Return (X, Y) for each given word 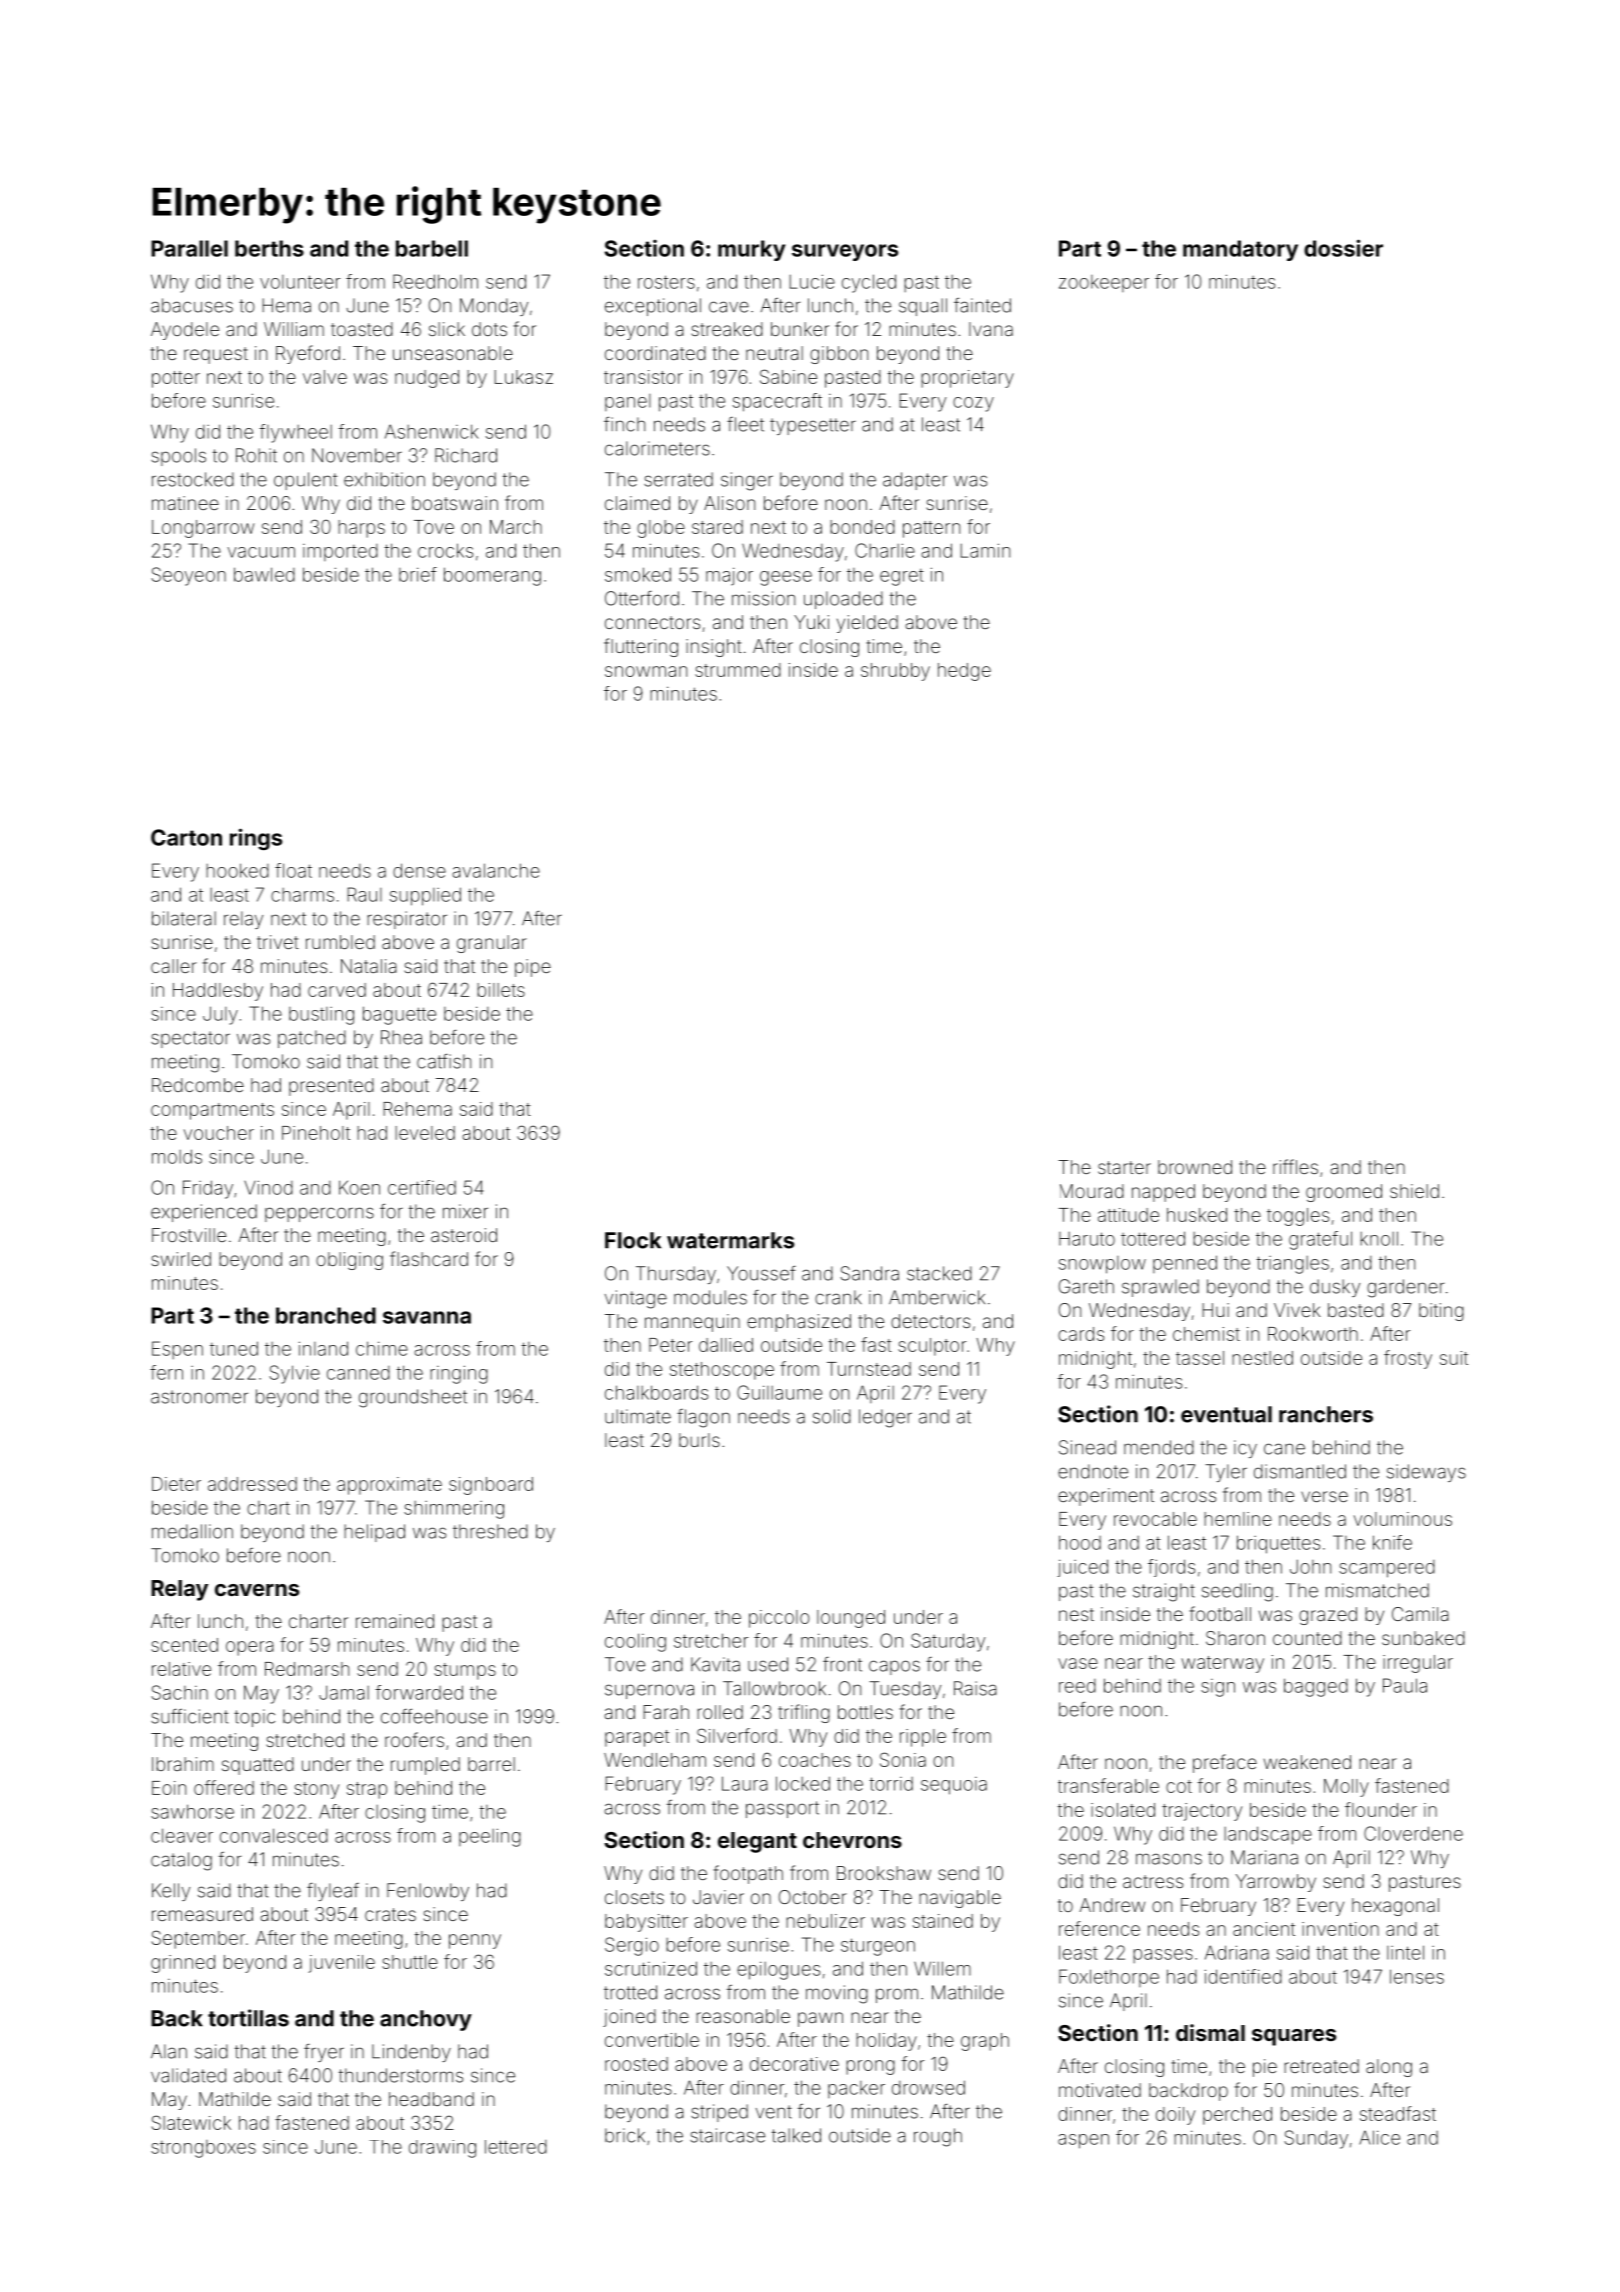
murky (751, 250)
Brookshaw (884, 1873)
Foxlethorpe (1109, 1978)
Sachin (179, 1692)
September (198, 1939)
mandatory (1240, 250)
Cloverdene (1413, 1833)
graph (985, 2042)
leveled (425, 1133)
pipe (533, 968)
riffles (1295, 1166)
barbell (432, 248)
